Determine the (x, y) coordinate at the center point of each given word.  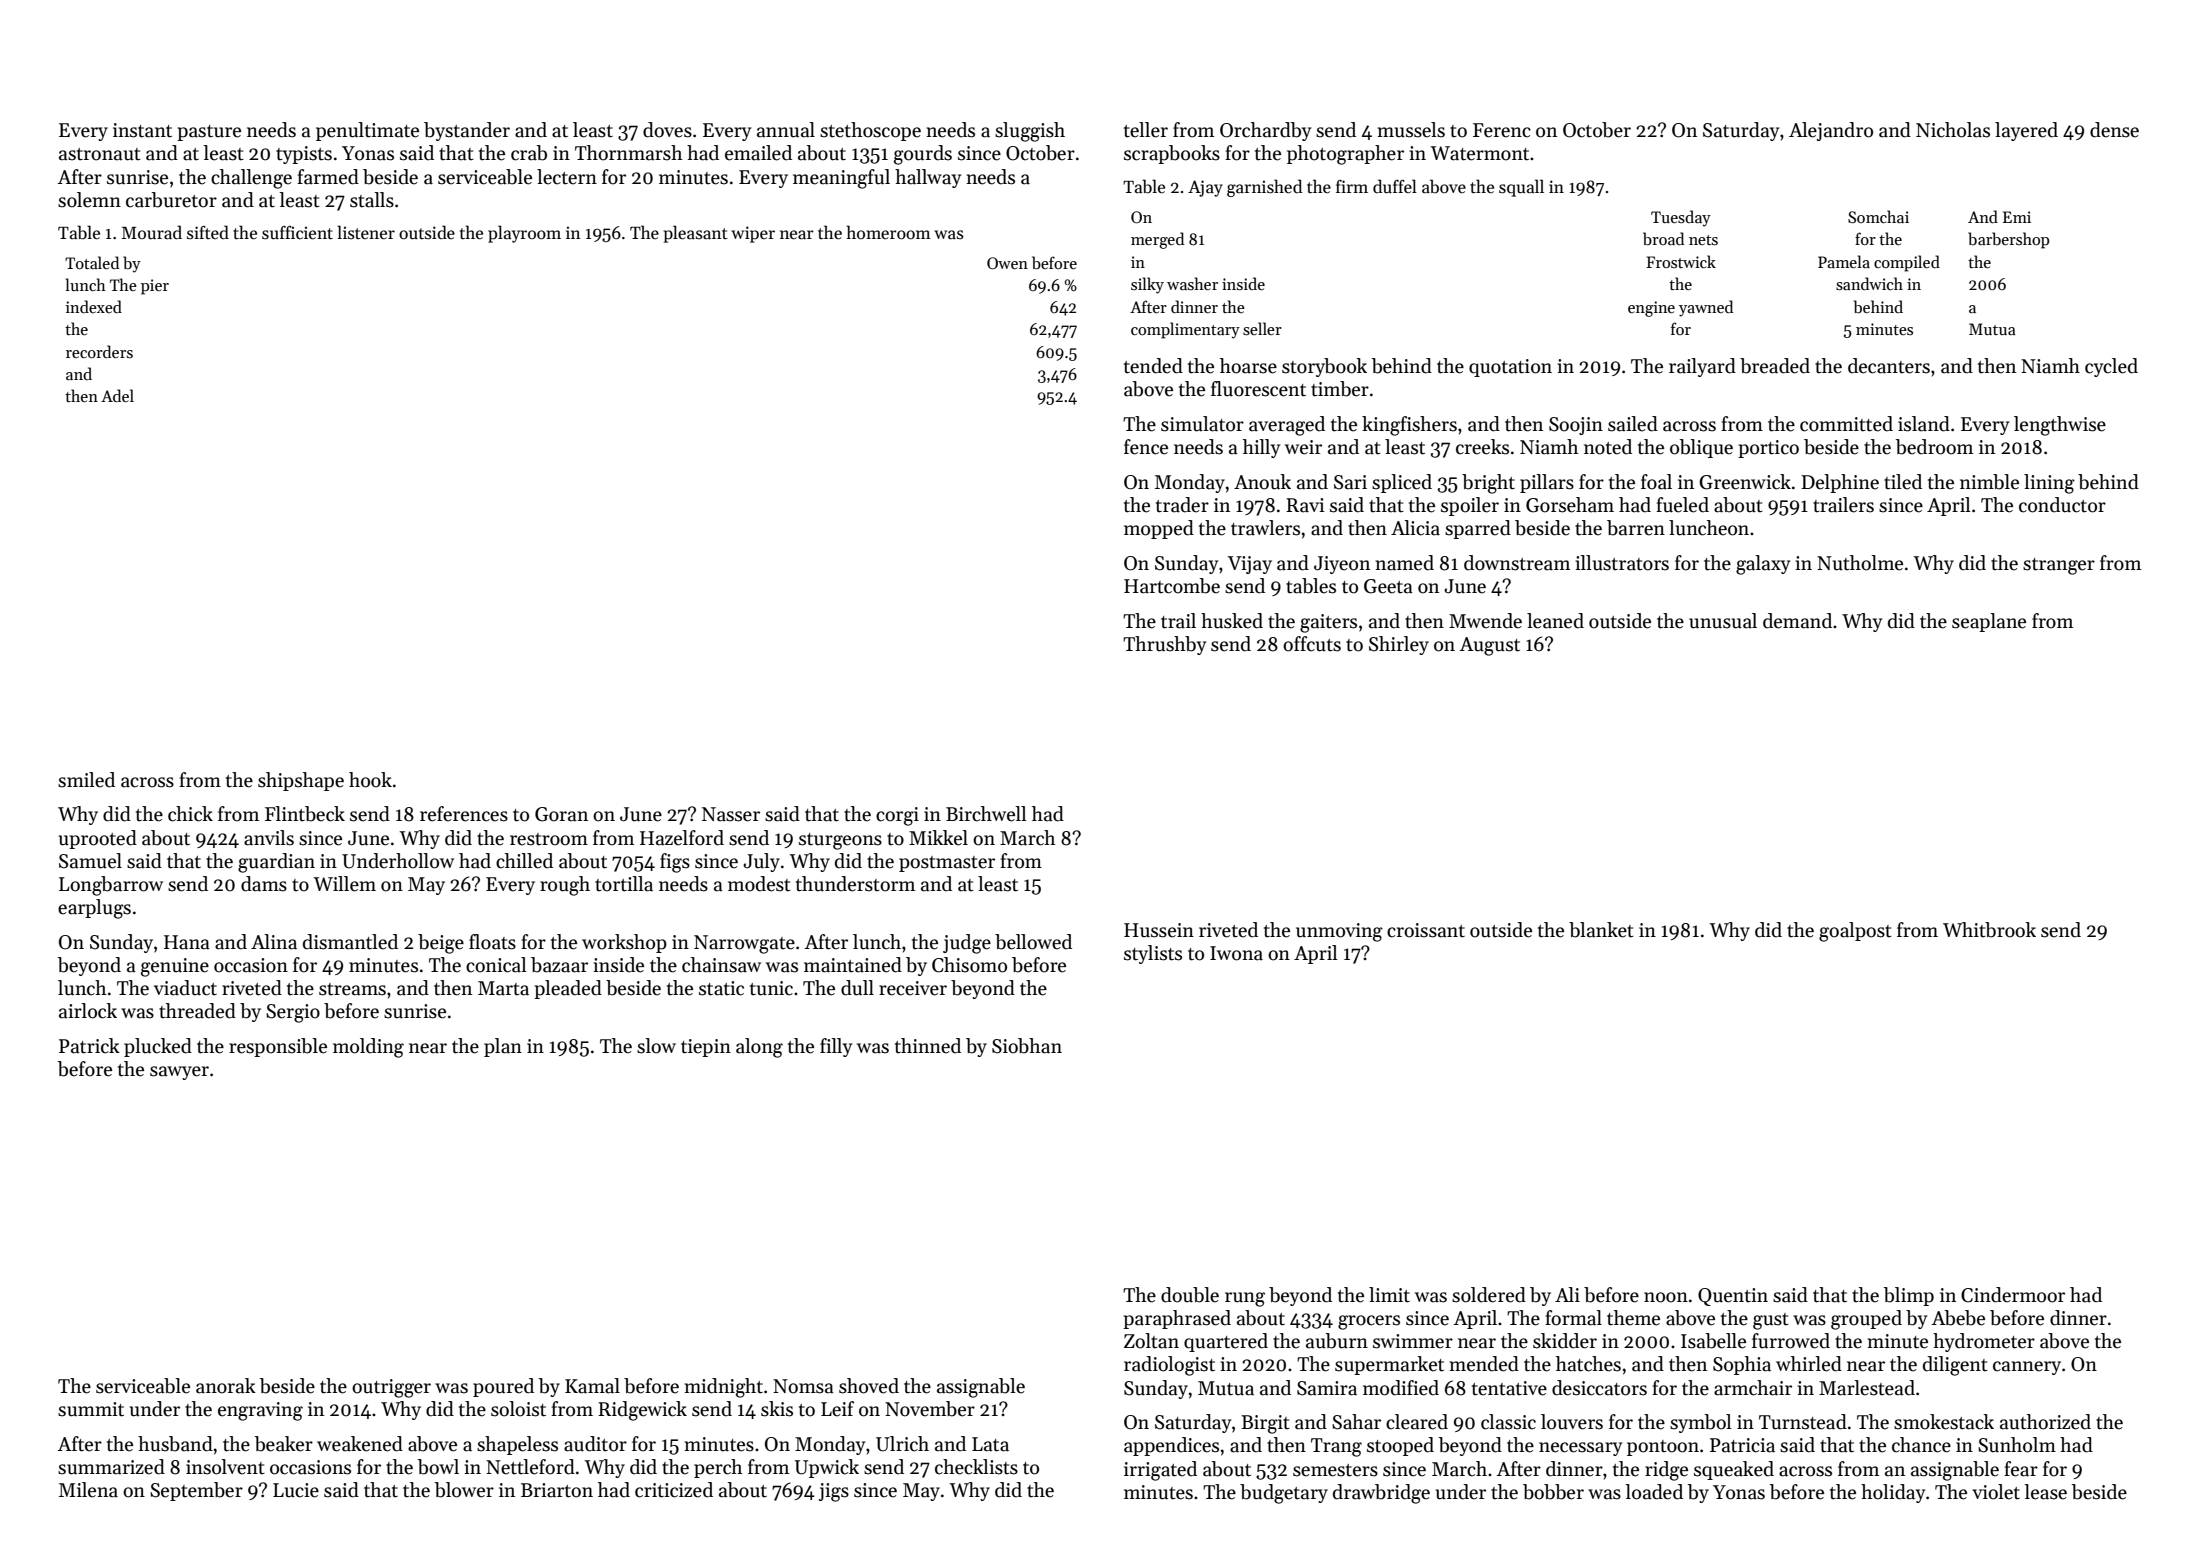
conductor (2062, 505)
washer (1192, 283)
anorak (226, 1386)
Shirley (1399, 645)
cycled (2111, 367)
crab (529, 153)
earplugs (94, 909)
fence (1146, 447)
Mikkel (938, 838)
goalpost (1855, 932)
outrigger (391, 1388)
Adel (117, 395)
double (1190, 1295)
